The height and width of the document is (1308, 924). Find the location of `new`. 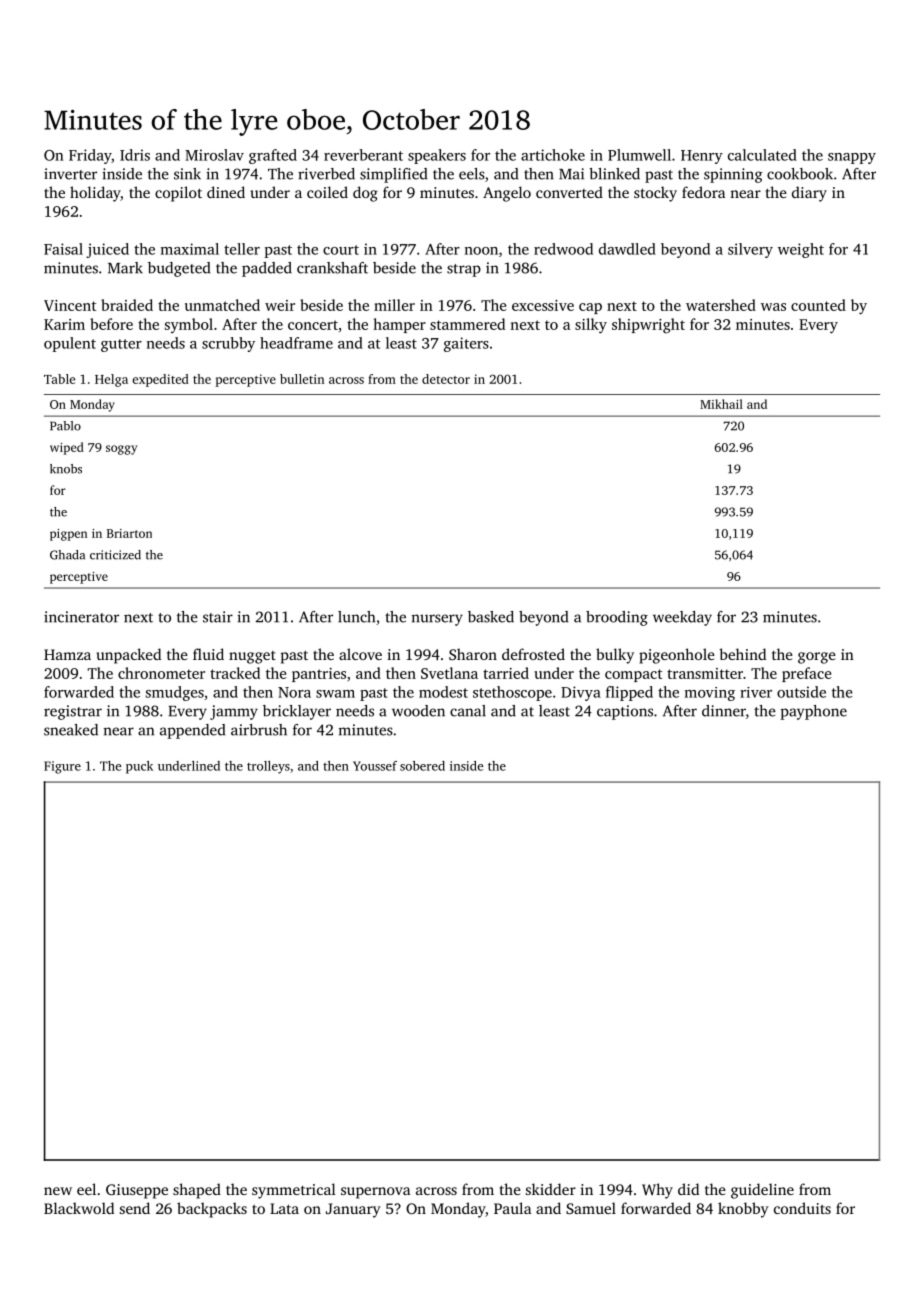

new is located at coordinates (58, 1191).
